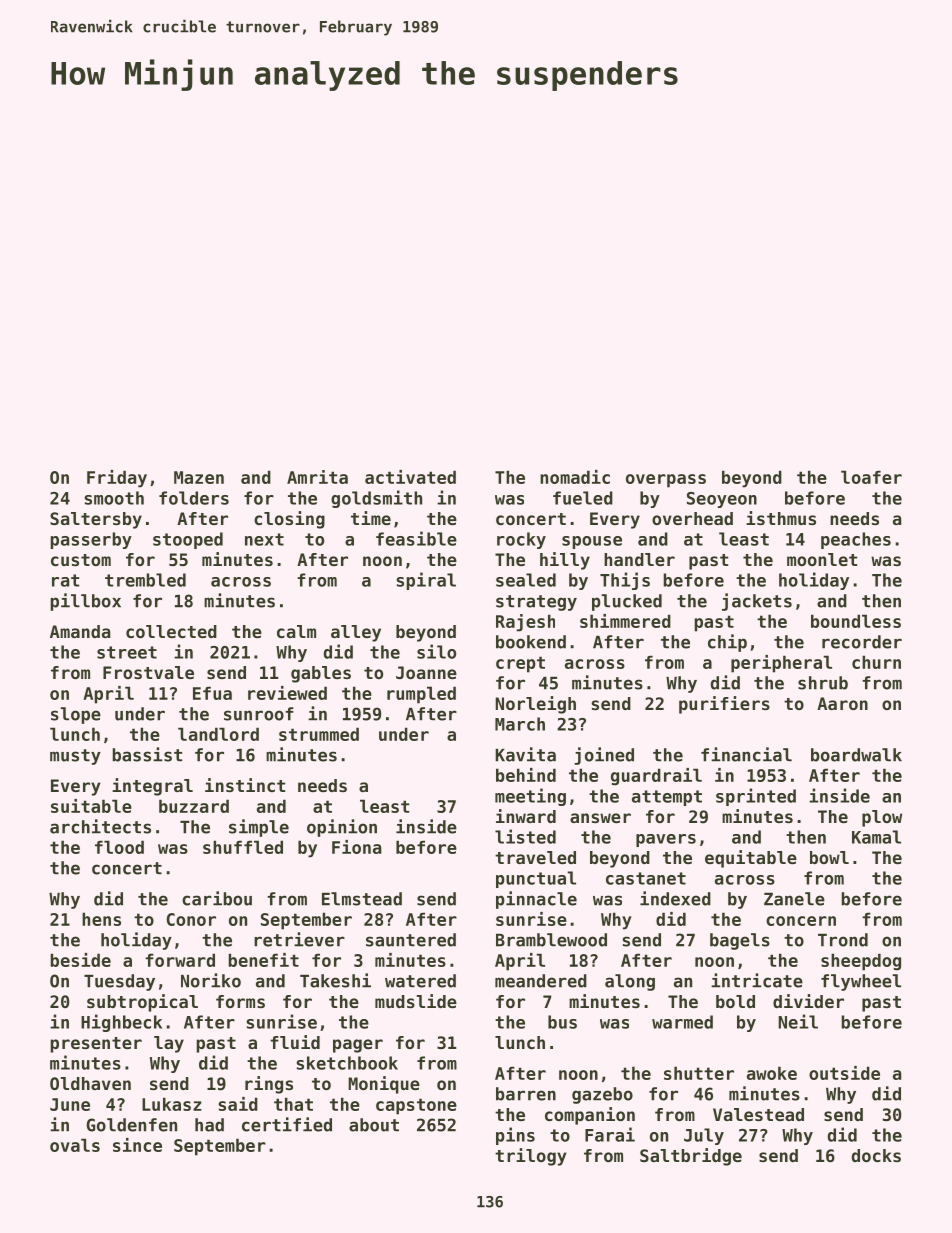 This image has height=1233, width=952. Describe the element at coordinates (416, 1001) in the image. I see `mudslide` at that location.
